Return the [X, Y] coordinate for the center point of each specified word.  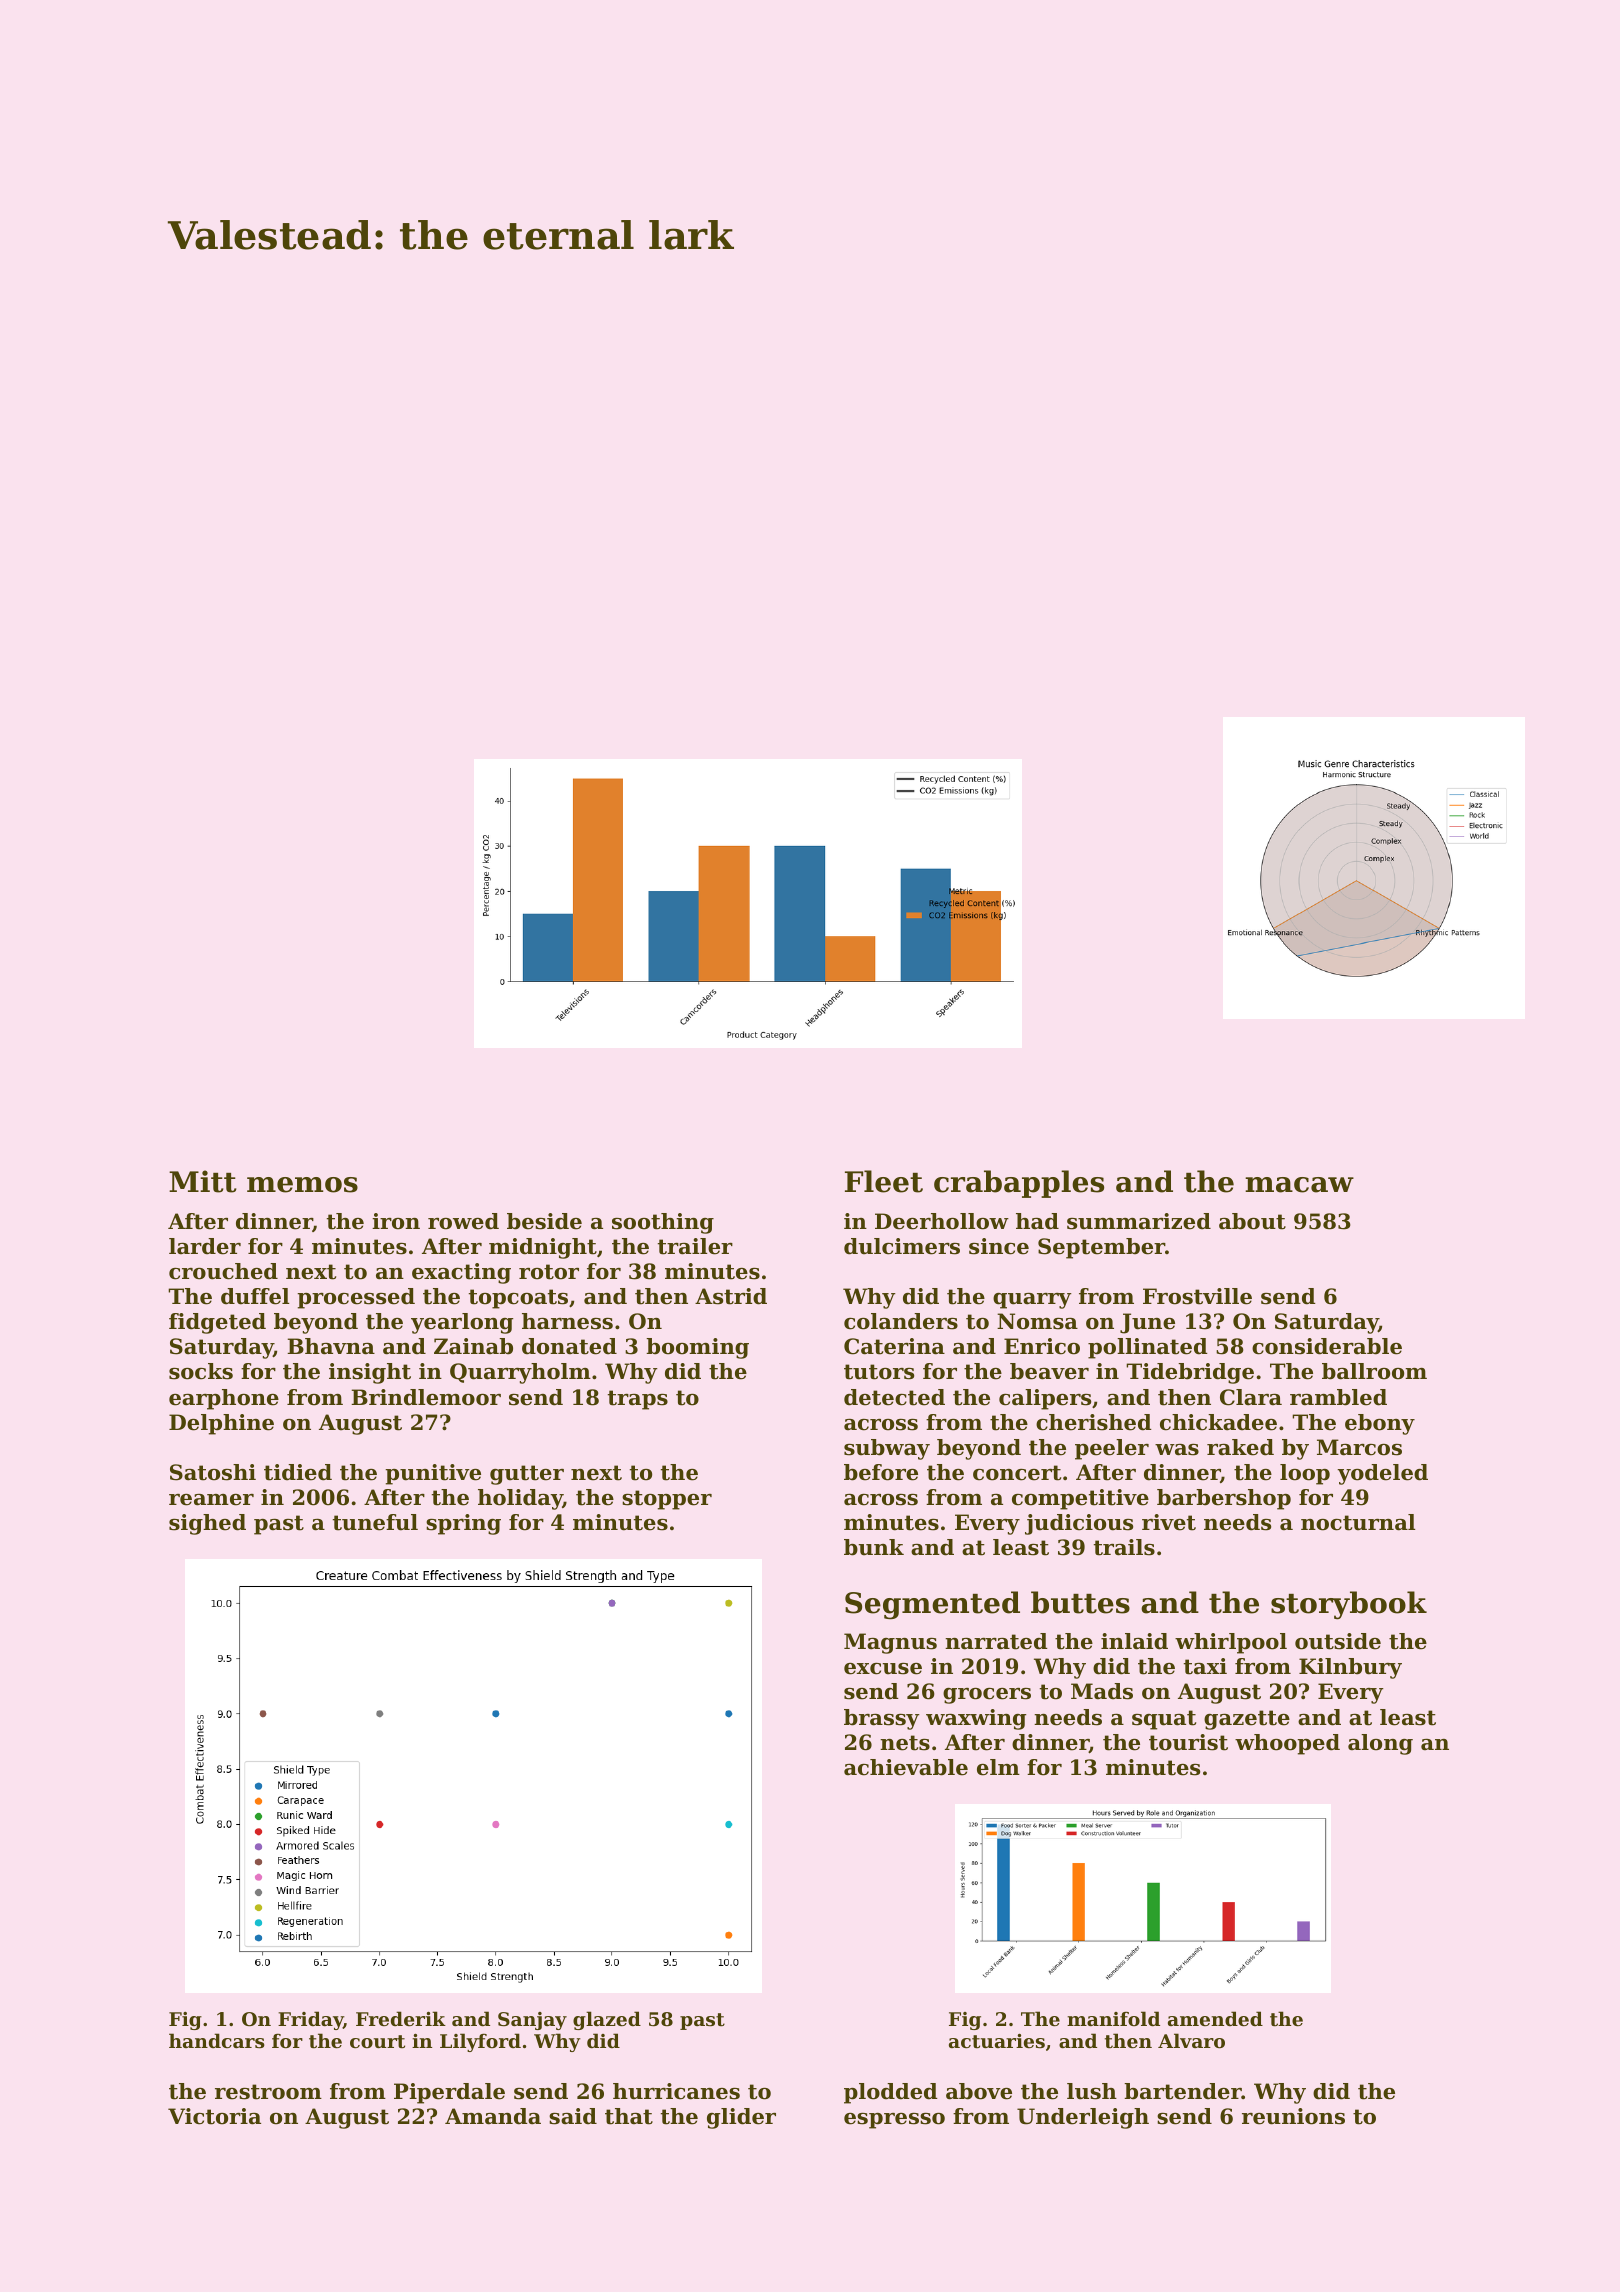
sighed [207, 1524]
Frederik [401, 2018]
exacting [461, 1273]
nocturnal [1358, 1522]
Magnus [890, 1643]
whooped [1287, 1744]
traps [638, 1400]
